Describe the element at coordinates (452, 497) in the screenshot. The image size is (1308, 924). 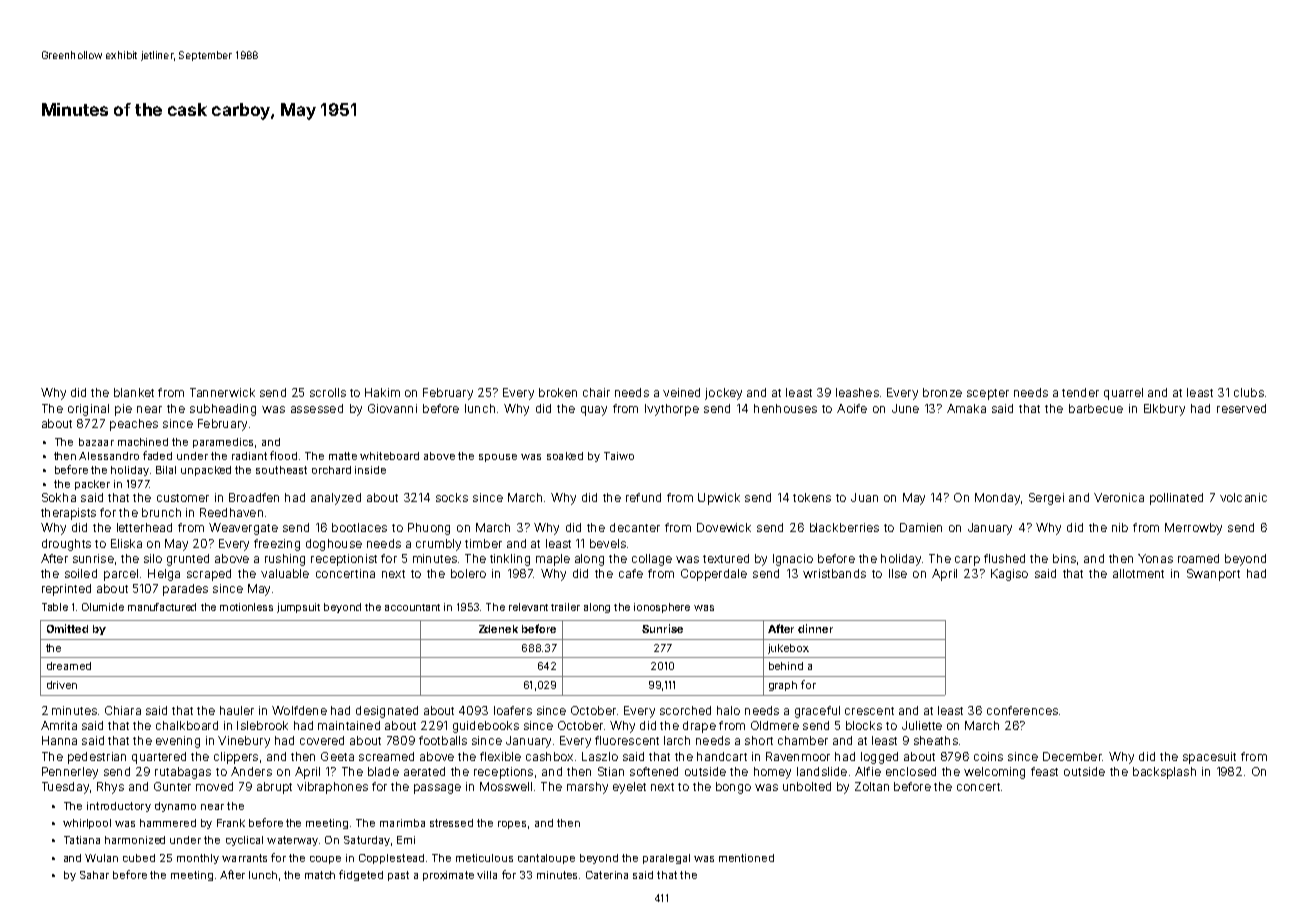
I see `socks` at that location.
